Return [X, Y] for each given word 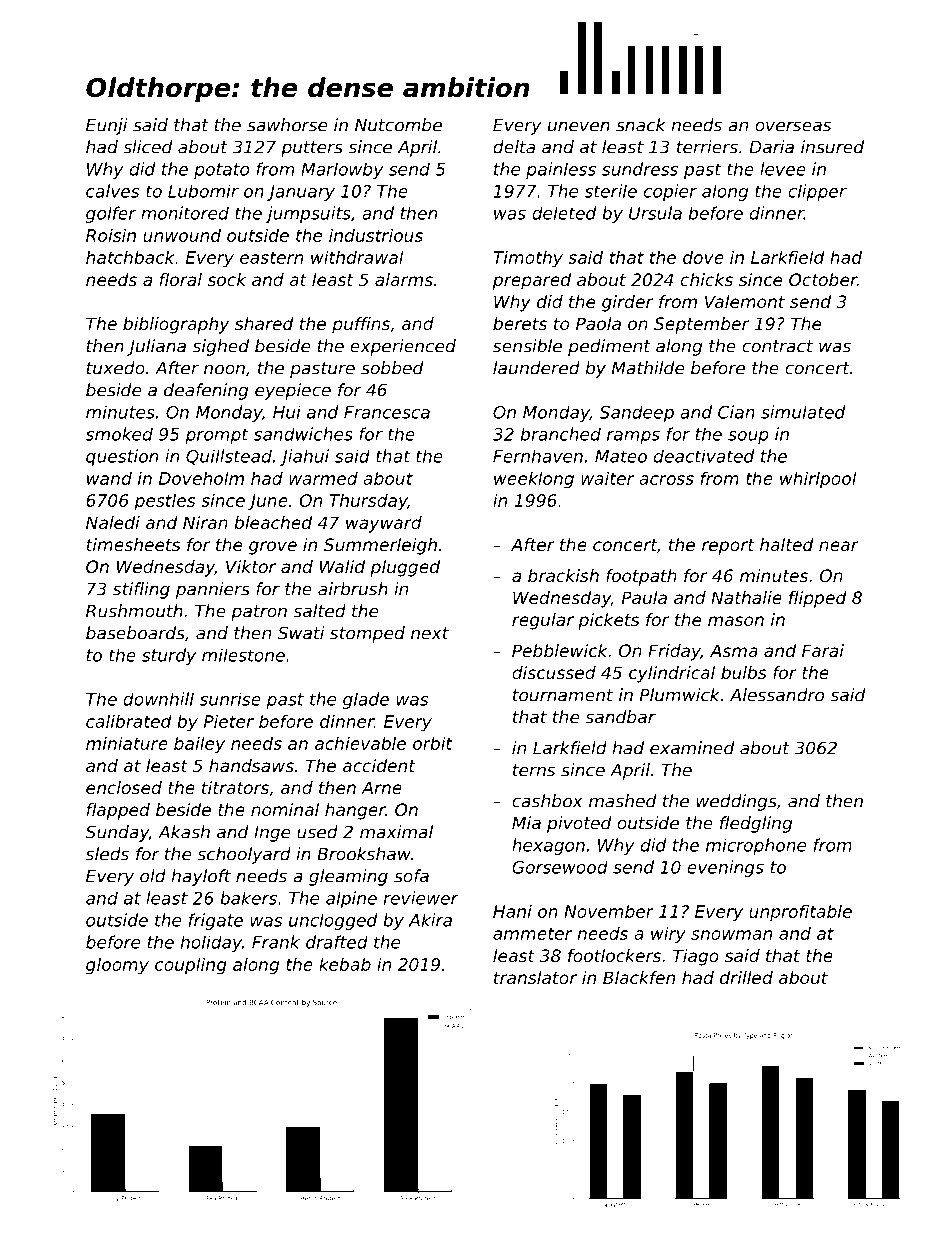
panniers [213, 590]
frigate [216, 921]
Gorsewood [560, 867]
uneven [579, 126]
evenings [725, 868]
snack [641, 125]
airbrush [353, 589]
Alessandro [777, 695]
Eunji [107, 126]
